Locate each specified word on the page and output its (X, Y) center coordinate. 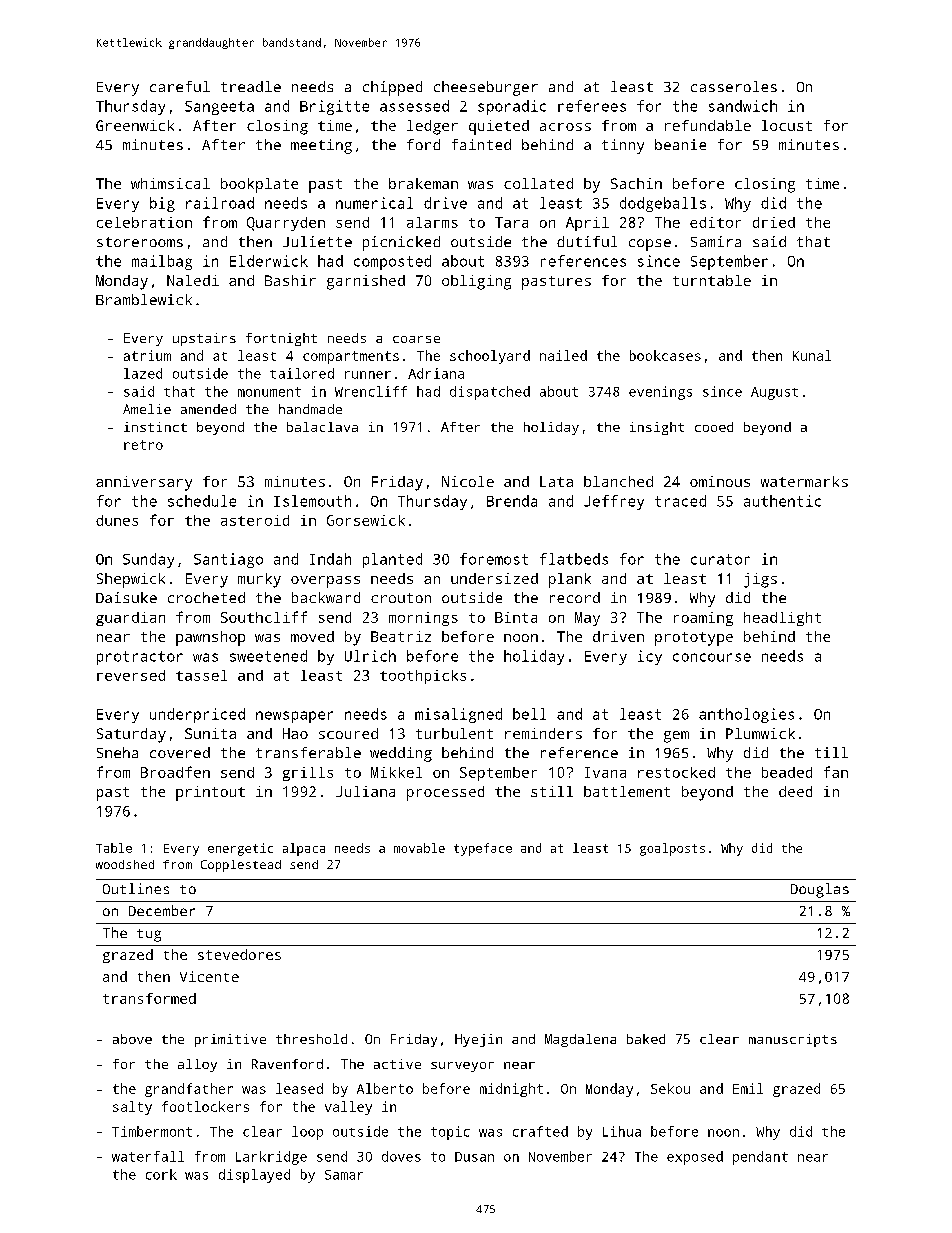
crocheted (206, 597)
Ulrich (370, 656)
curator (720, 559)
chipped (392, 88)
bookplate (259, 185)
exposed (695, 1158)
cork (161, 1174)
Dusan (474, 1157)
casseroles (734, 86)
